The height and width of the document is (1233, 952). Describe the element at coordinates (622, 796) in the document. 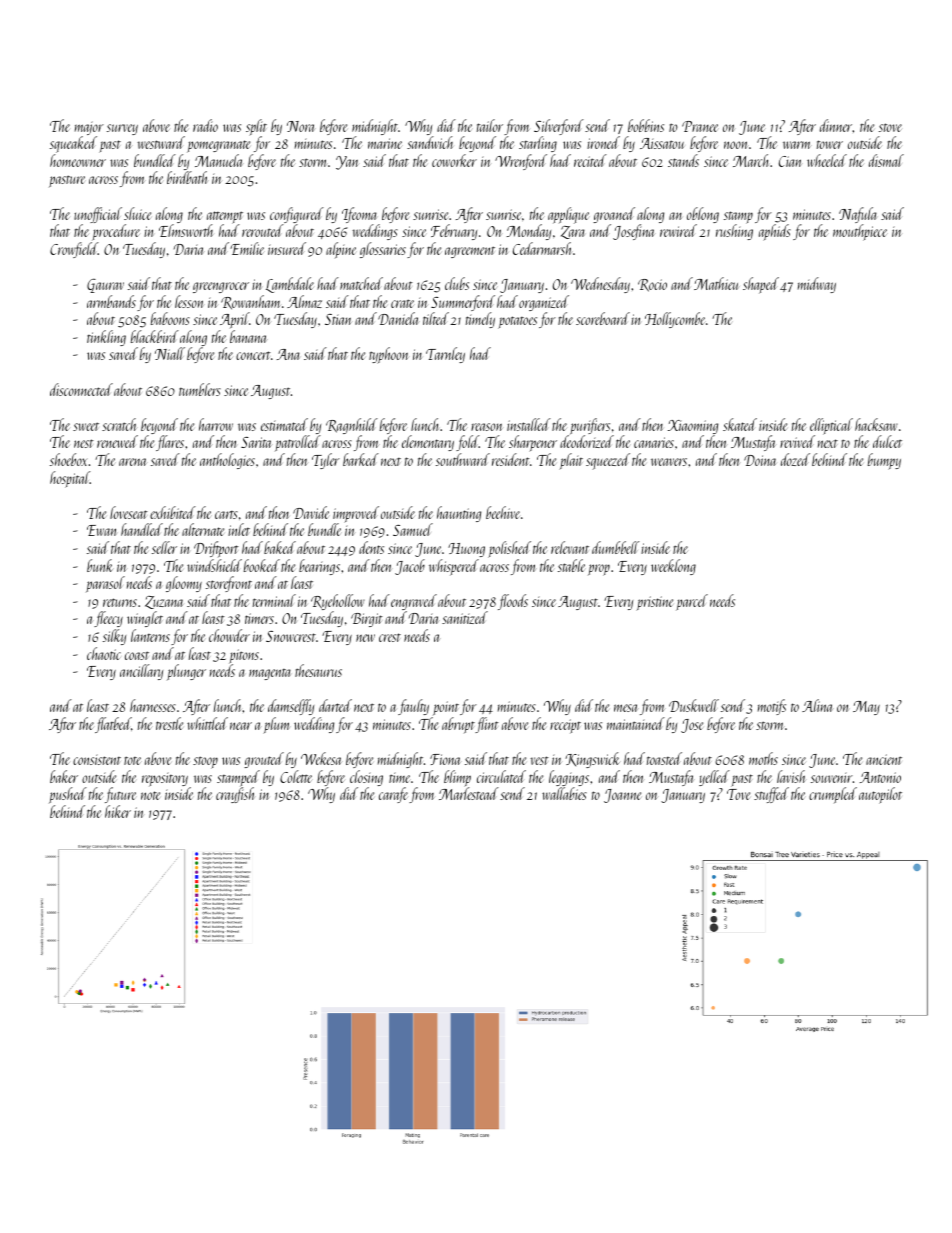

I see `Joanne` at that location.
